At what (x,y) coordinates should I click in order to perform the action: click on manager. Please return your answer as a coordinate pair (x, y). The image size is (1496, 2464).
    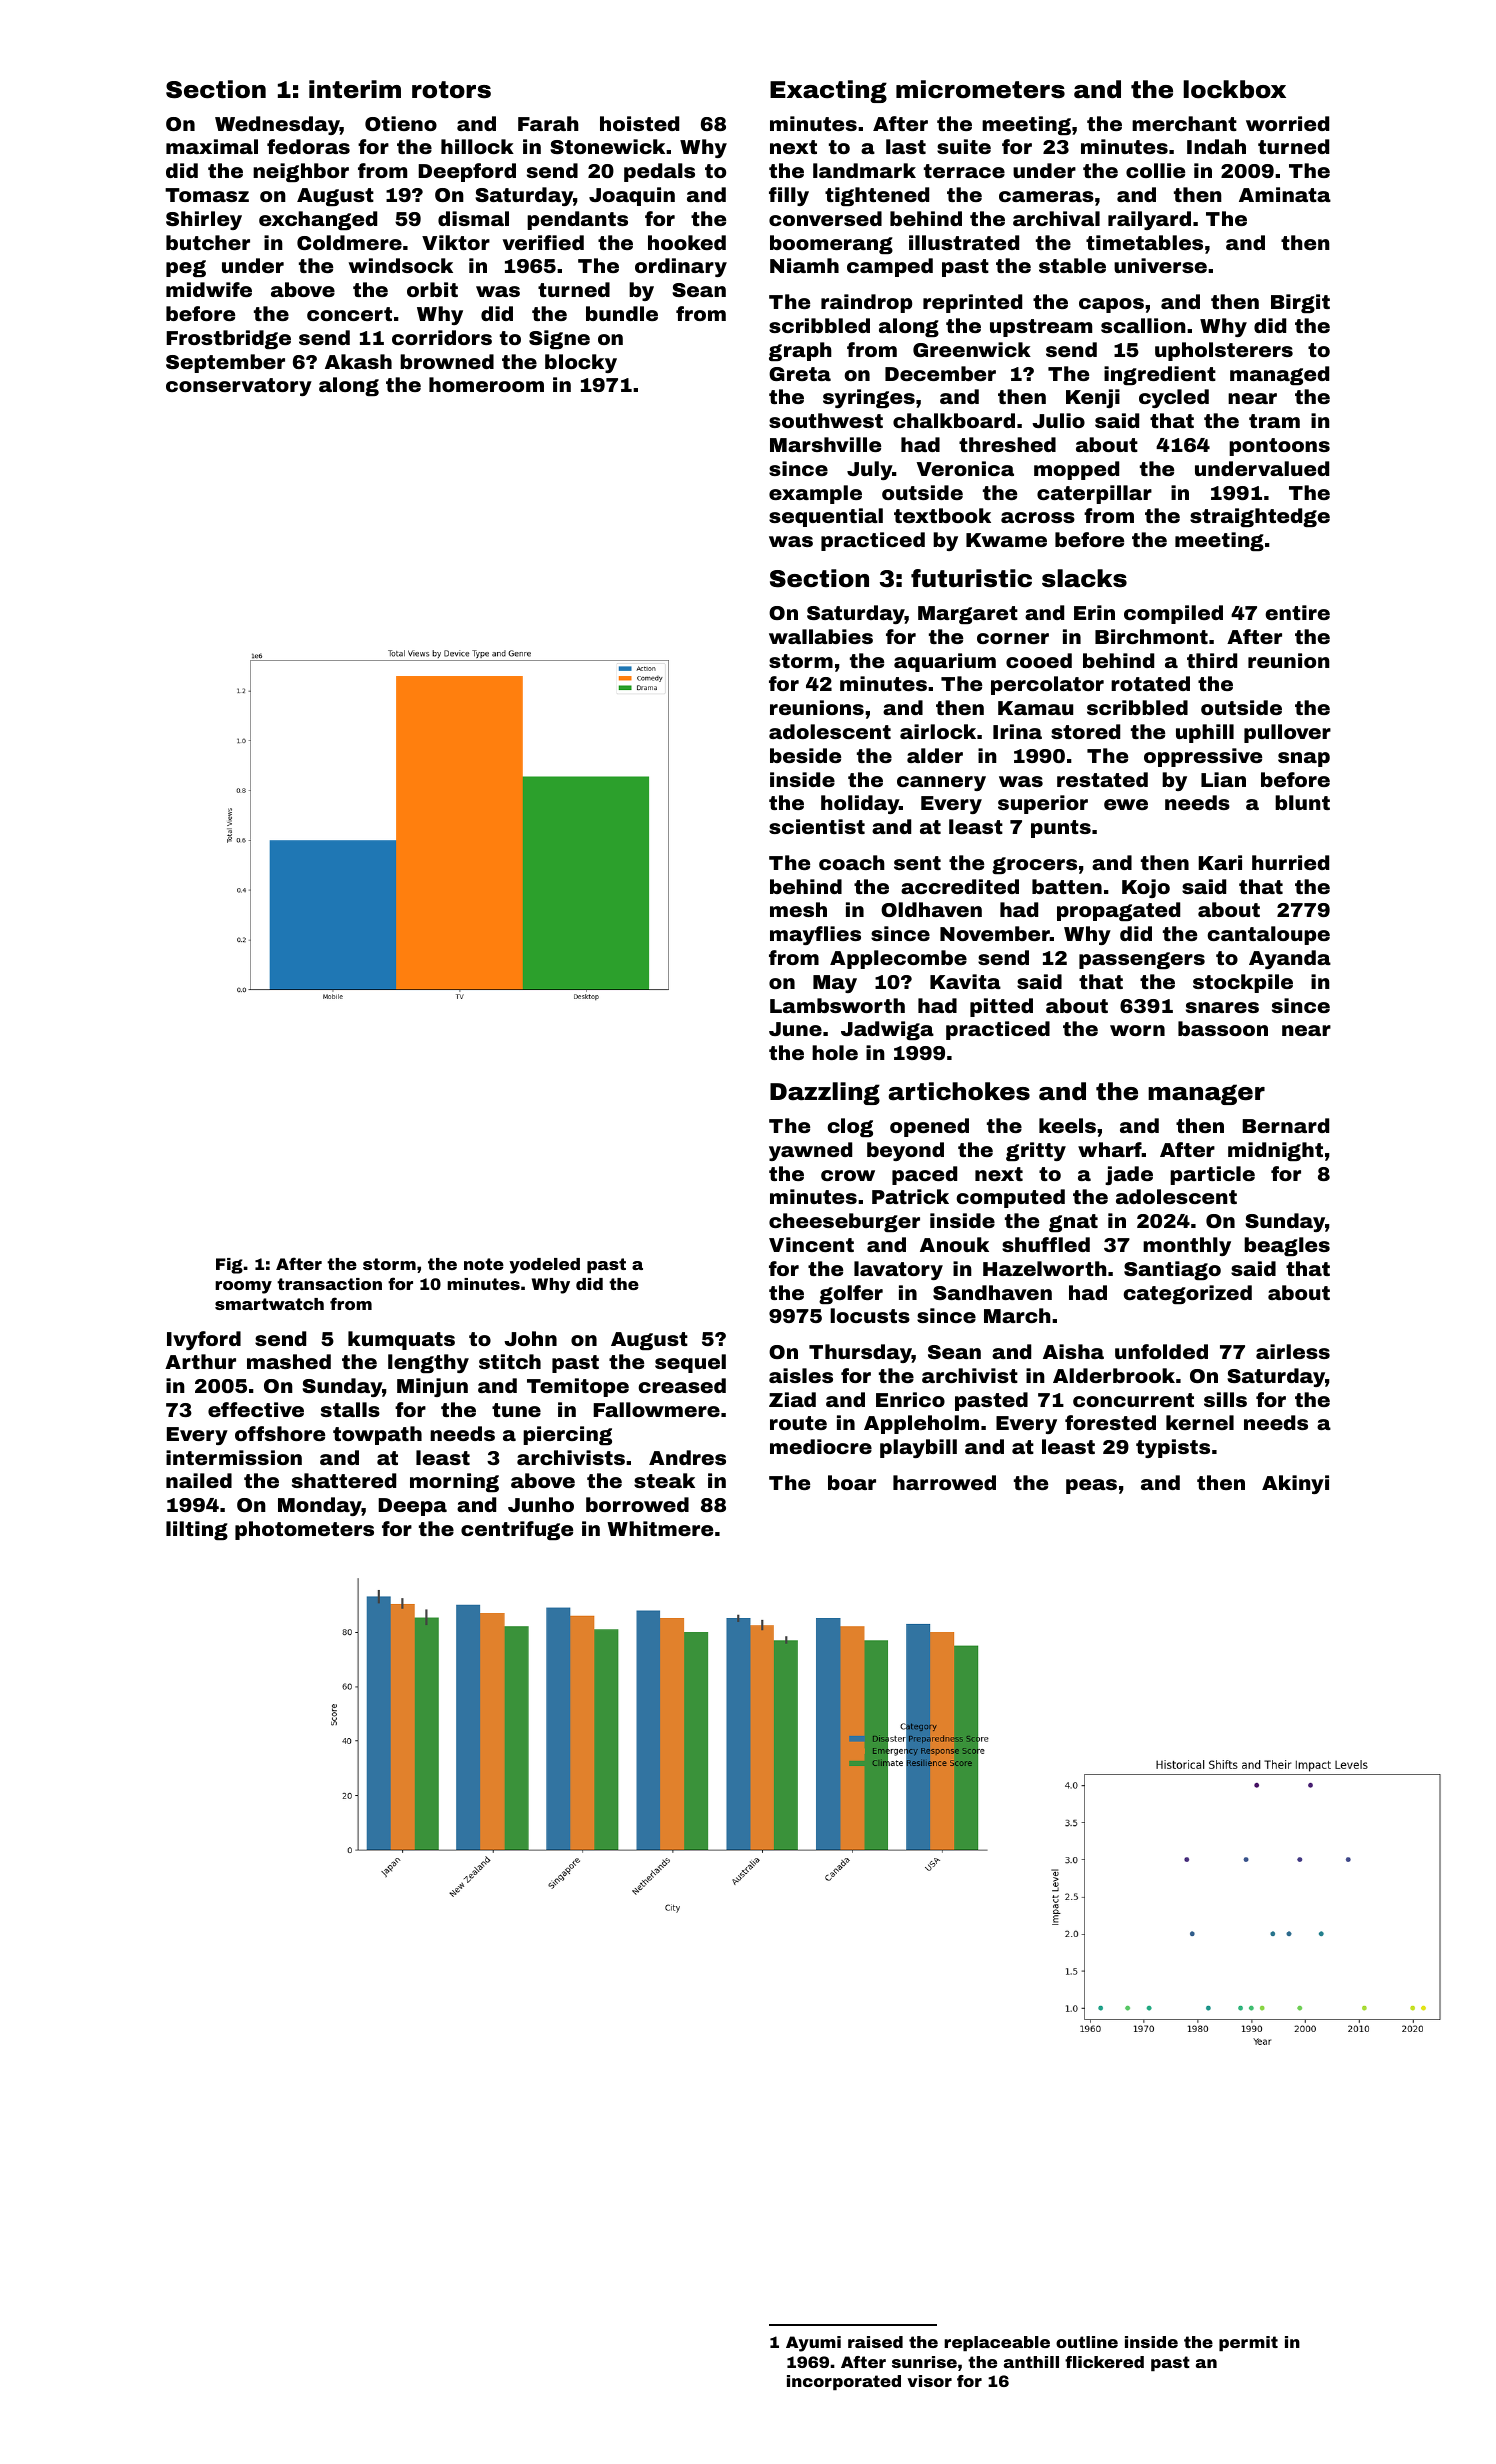
    Looking at the image, I should click on (1206, 1094).
